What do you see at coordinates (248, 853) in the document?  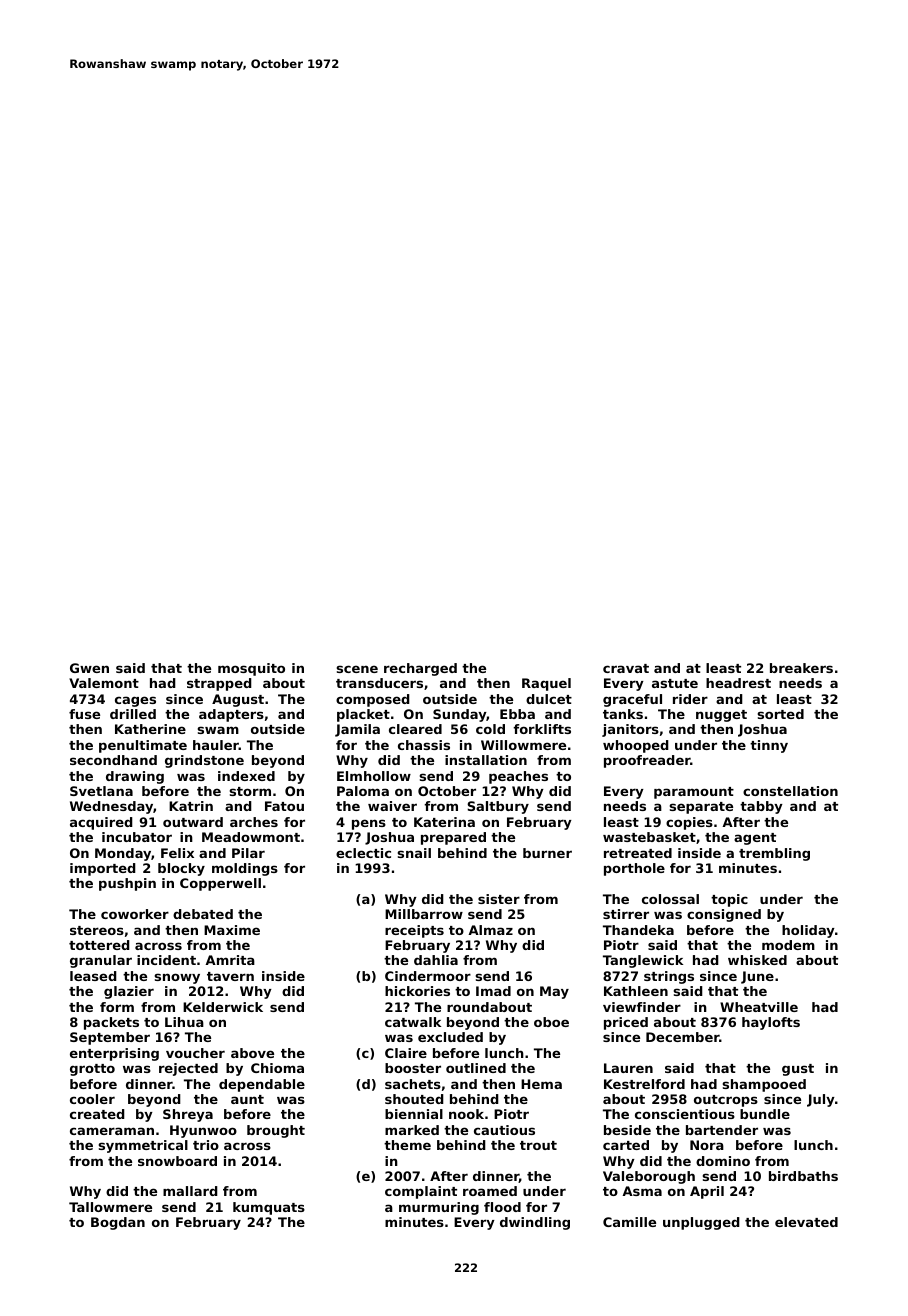 I see `Pilar` at bounding box center [248, 853].
